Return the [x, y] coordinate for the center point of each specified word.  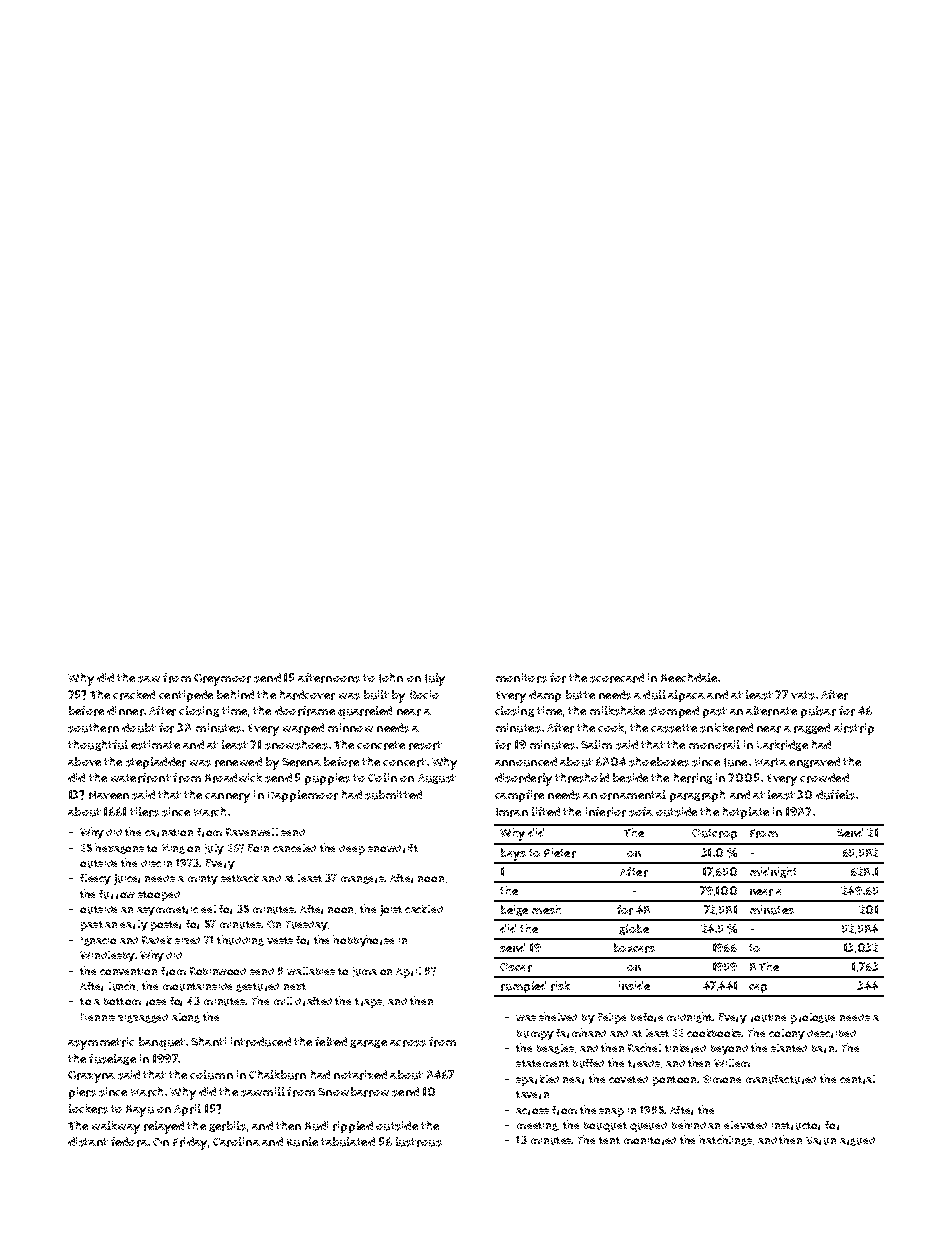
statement [542, 1063]
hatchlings [725, 1140]
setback [240, 878]
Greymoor [222, 680]
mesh [546, 909]
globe [634, 929]
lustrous [419, 1142]
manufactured [781, 1079]
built [376, 695]
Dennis [98, 1017]
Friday [190, 1143]
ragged [812, 728]
